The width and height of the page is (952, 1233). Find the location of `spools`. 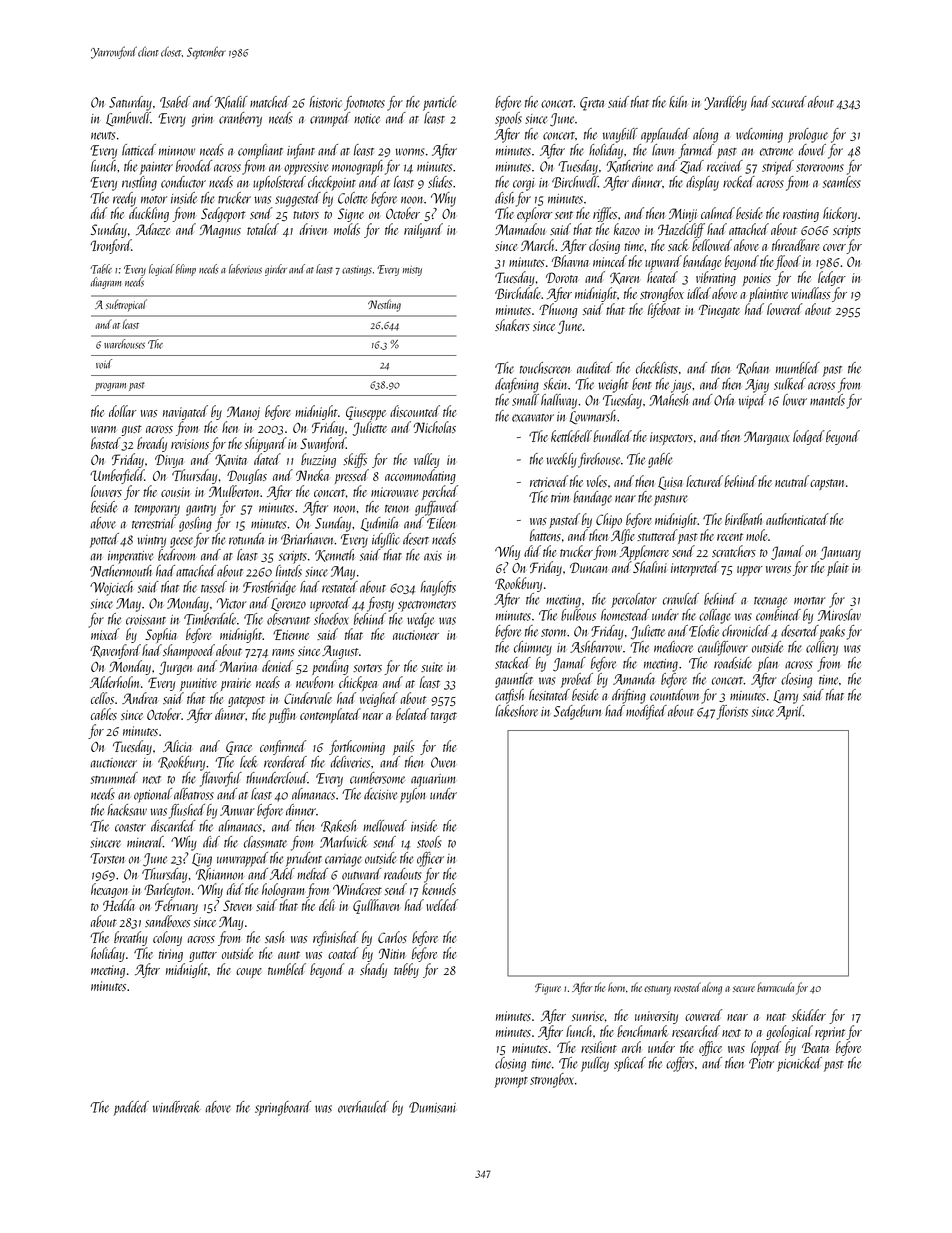

spools is located at coordinates (508, 119).
